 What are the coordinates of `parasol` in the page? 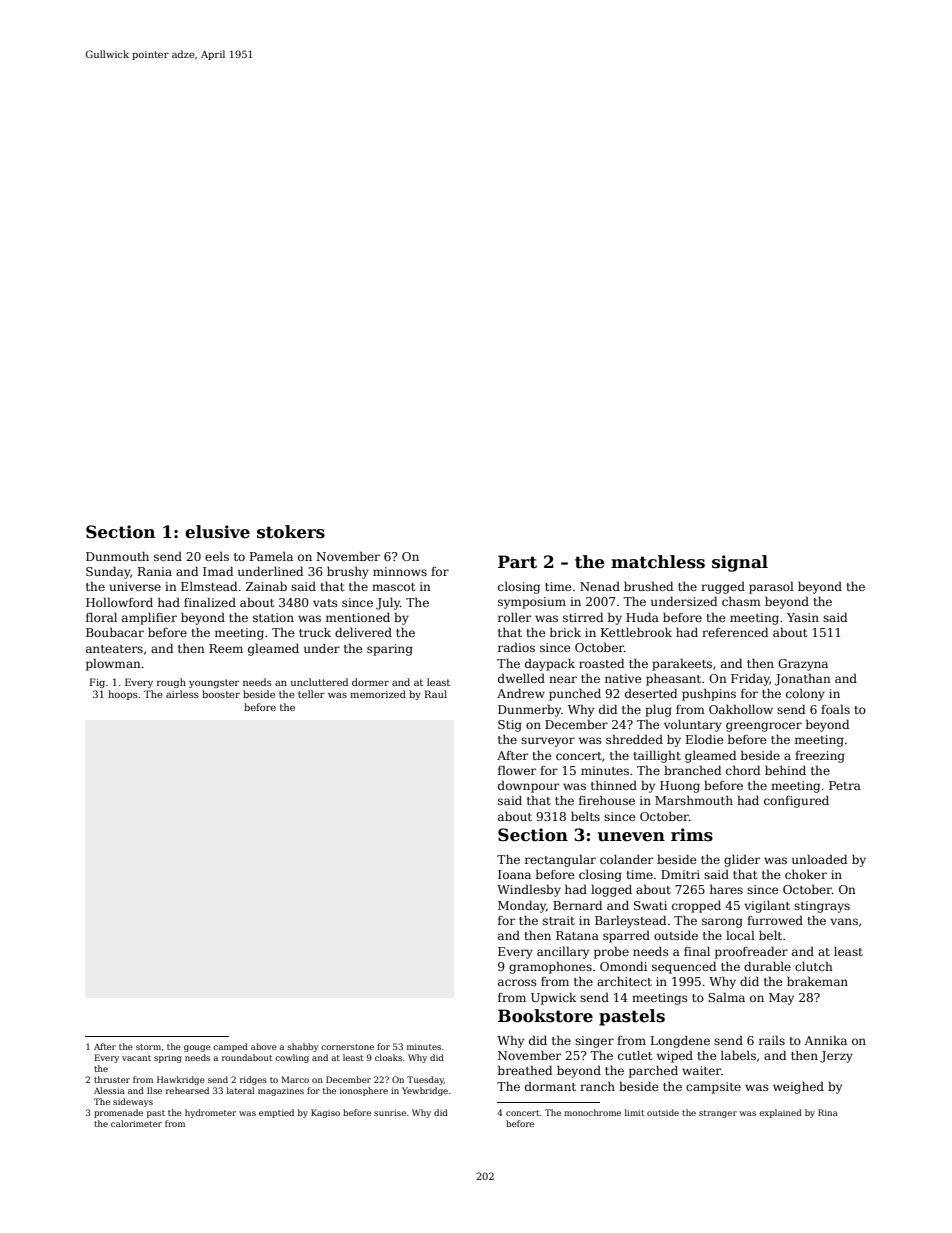 It's located at (771, 587).
